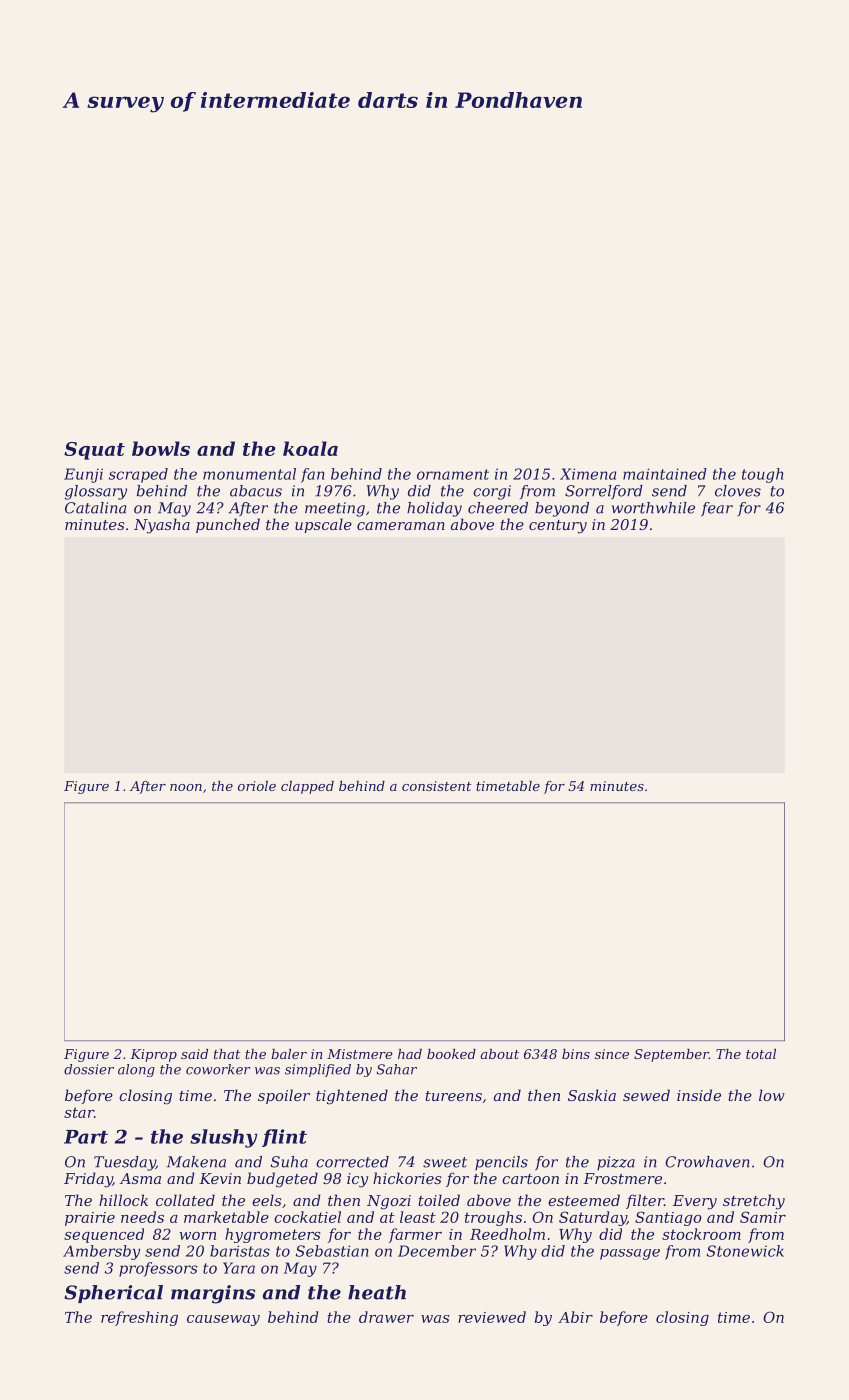 The width and height of the document is (849, 1400). What do you see at coordinates (717, 509) in the document?
I see `fear` at bounding box center [717, 509].
